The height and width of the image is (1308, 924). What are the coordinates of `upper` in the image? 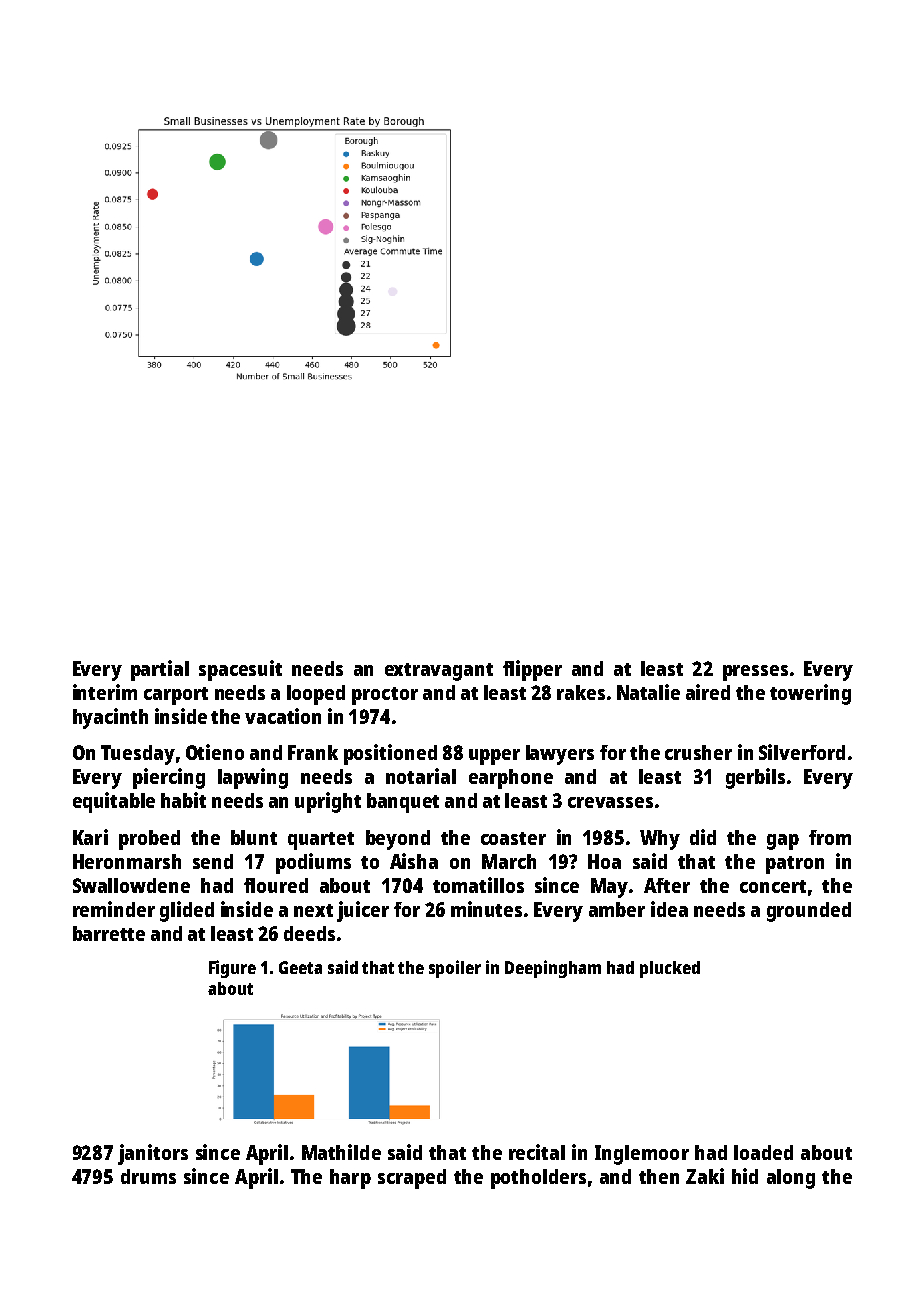 It's located at (494, 757).
